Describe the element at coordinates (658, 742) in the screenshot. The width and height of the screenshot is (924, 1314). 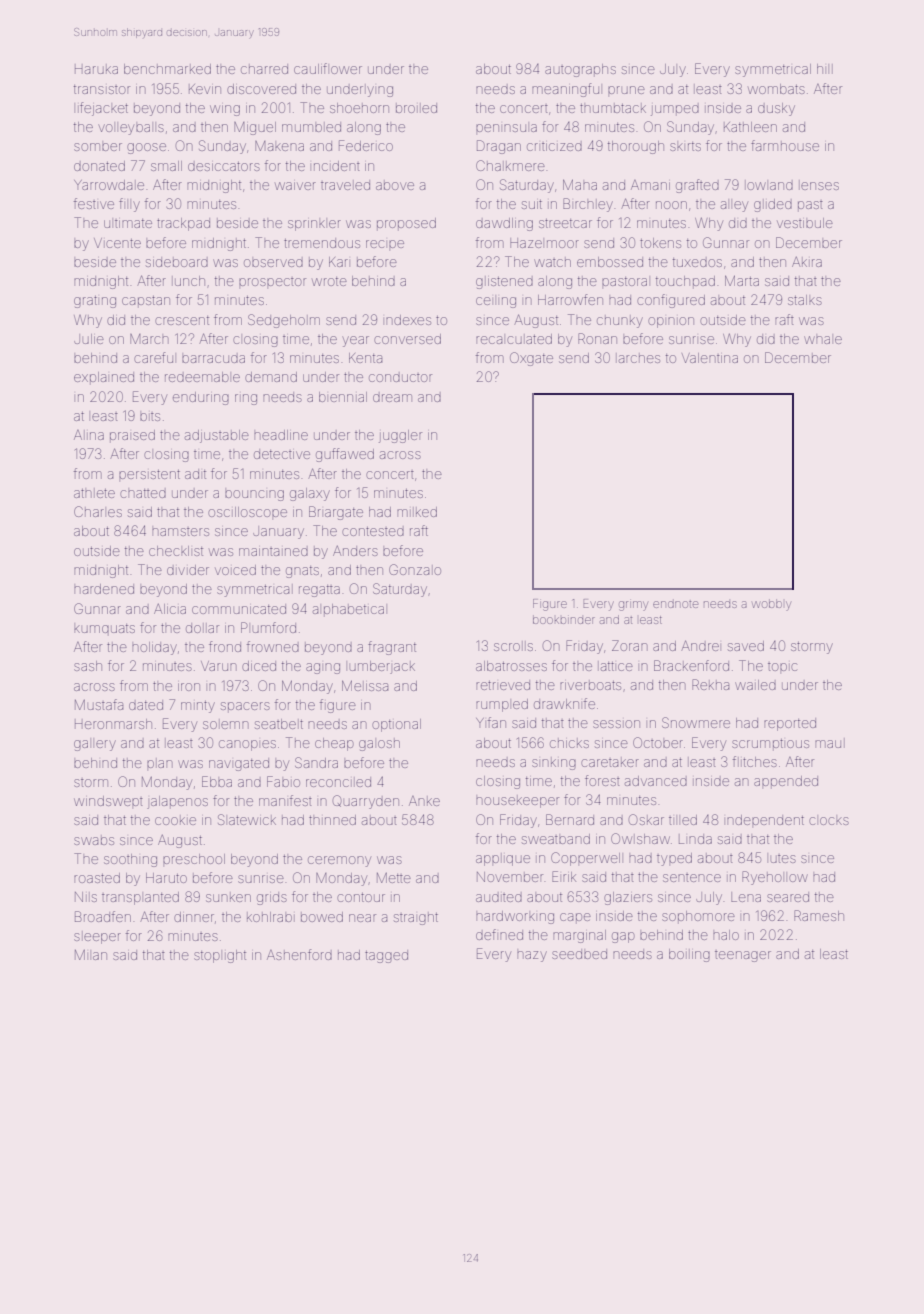
I see `October` at that location.
